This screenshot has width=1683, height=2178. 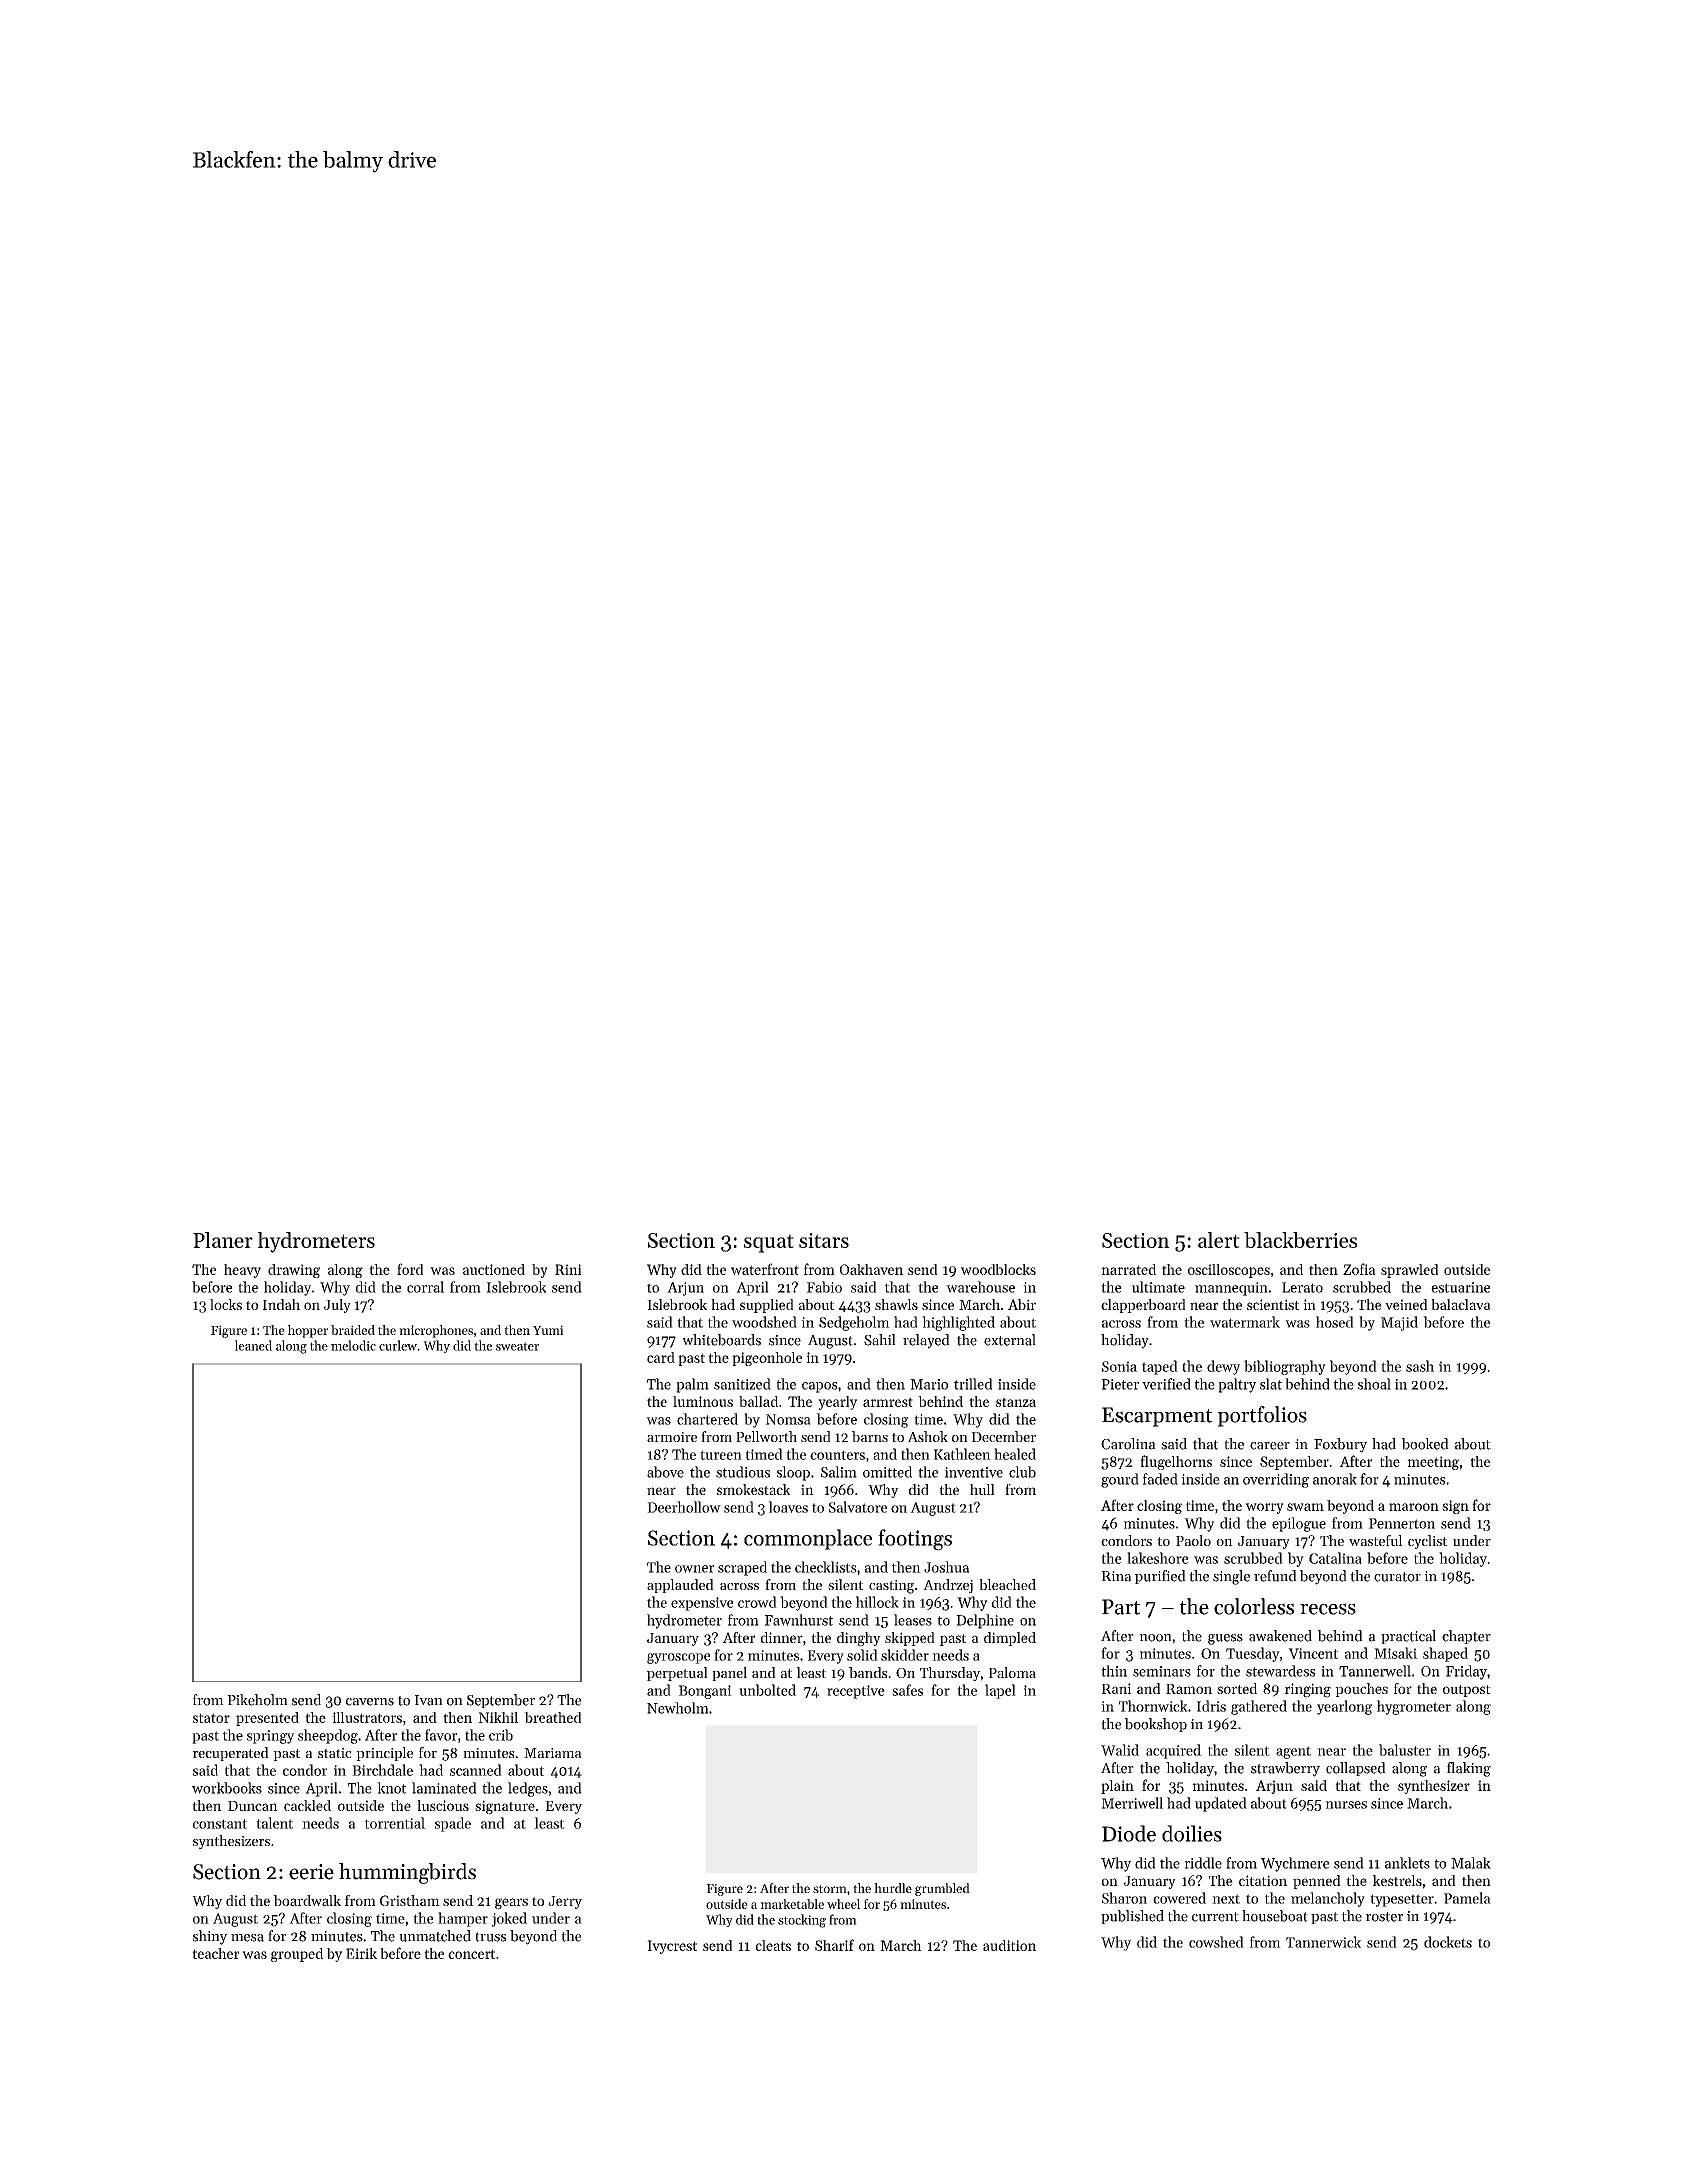 I want to click on alert, so click(x=1219, y=1240).
